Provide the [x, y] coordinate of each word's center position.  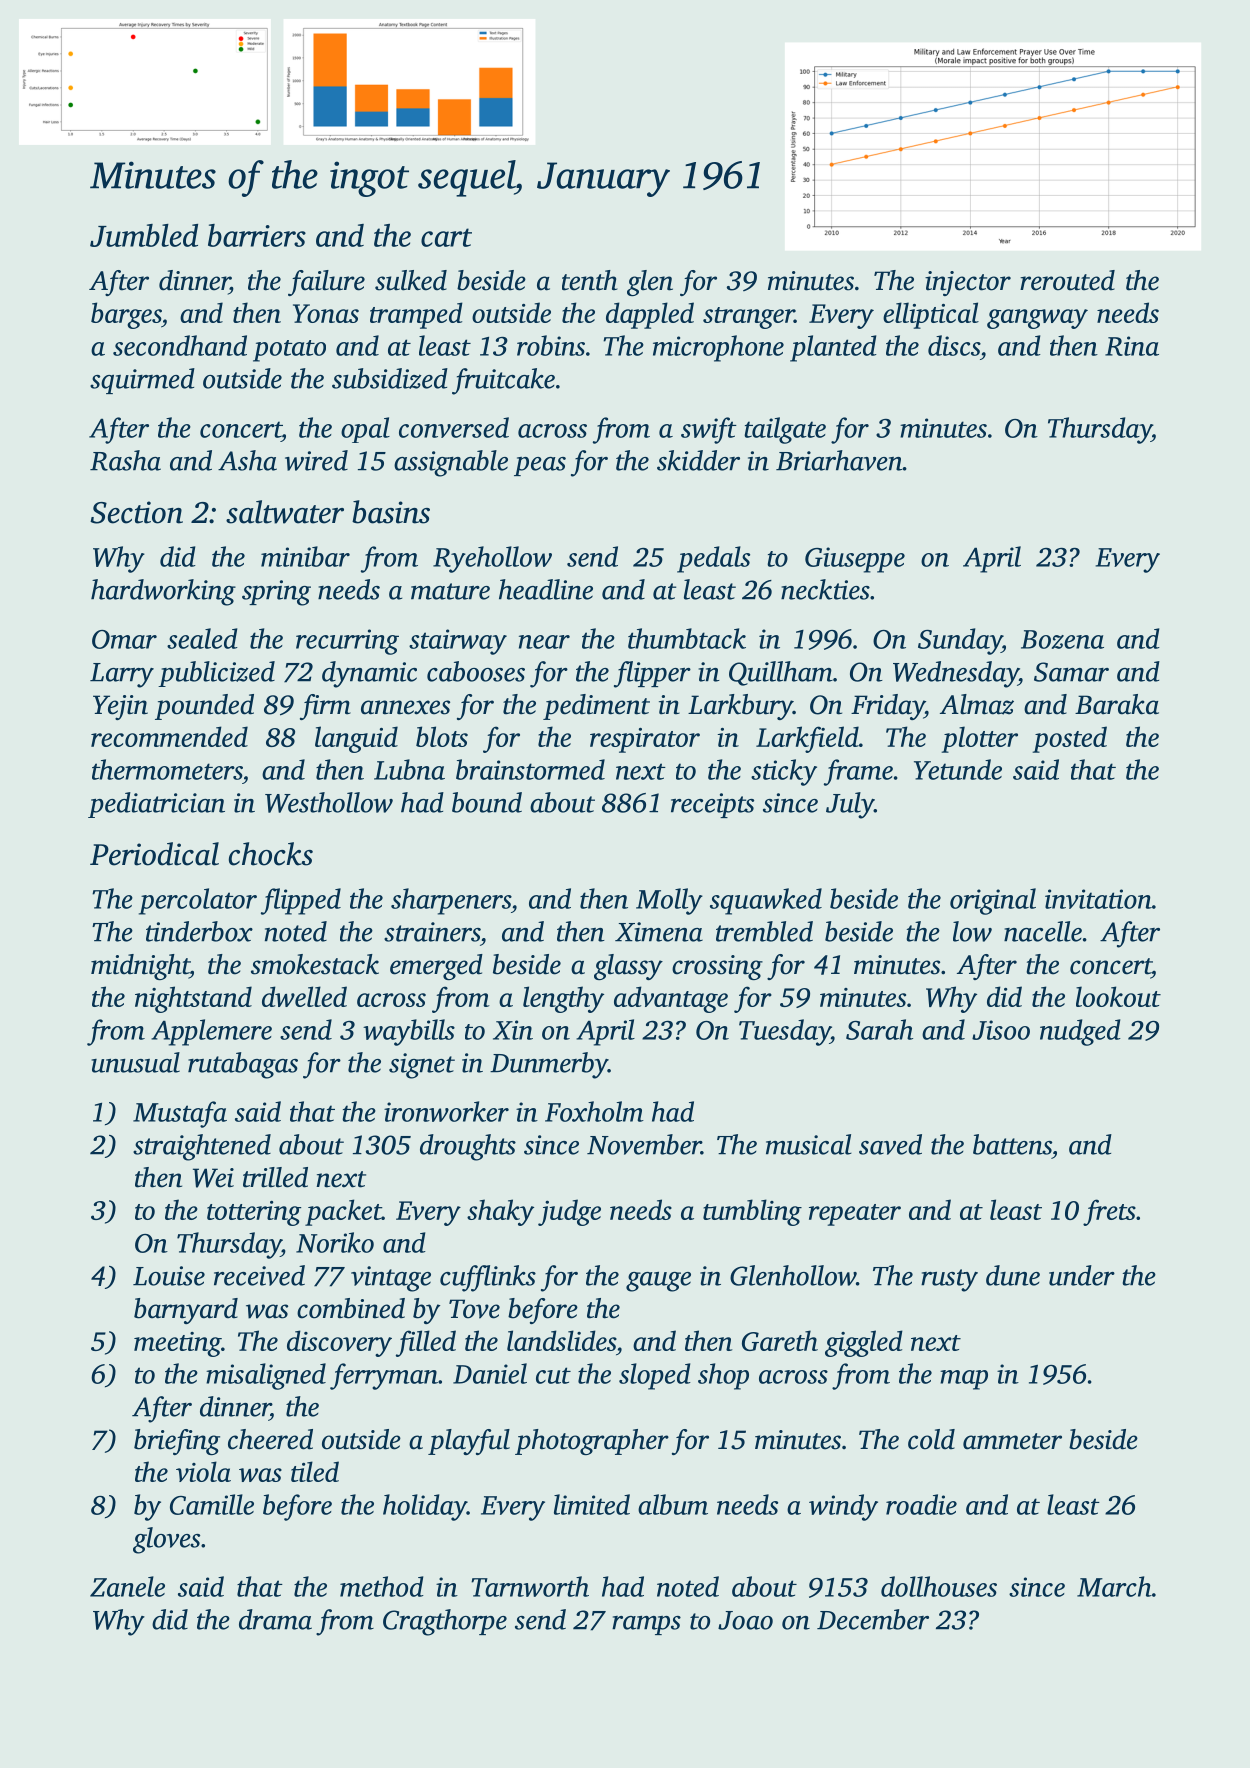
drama [275, 1619]
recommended [169, 736]
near [544, 642]
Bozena [1062, 639]
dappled [650, 315]
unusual [136, 1062]
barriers [257, 235]
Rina [1132, 346]
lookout [1118, 996]
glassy [628, 967]
